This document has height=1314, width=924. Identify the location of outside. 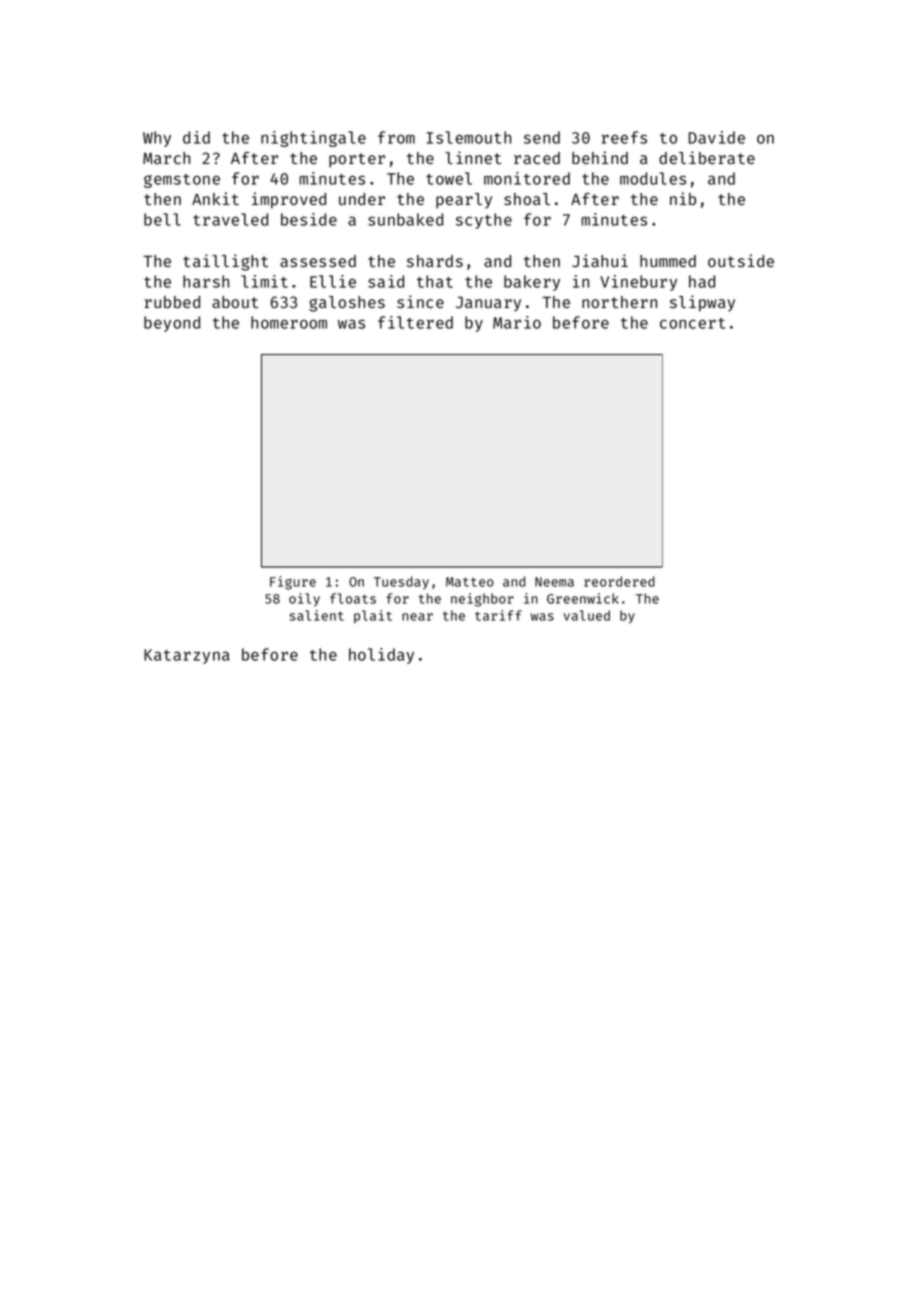
(741, 260).
